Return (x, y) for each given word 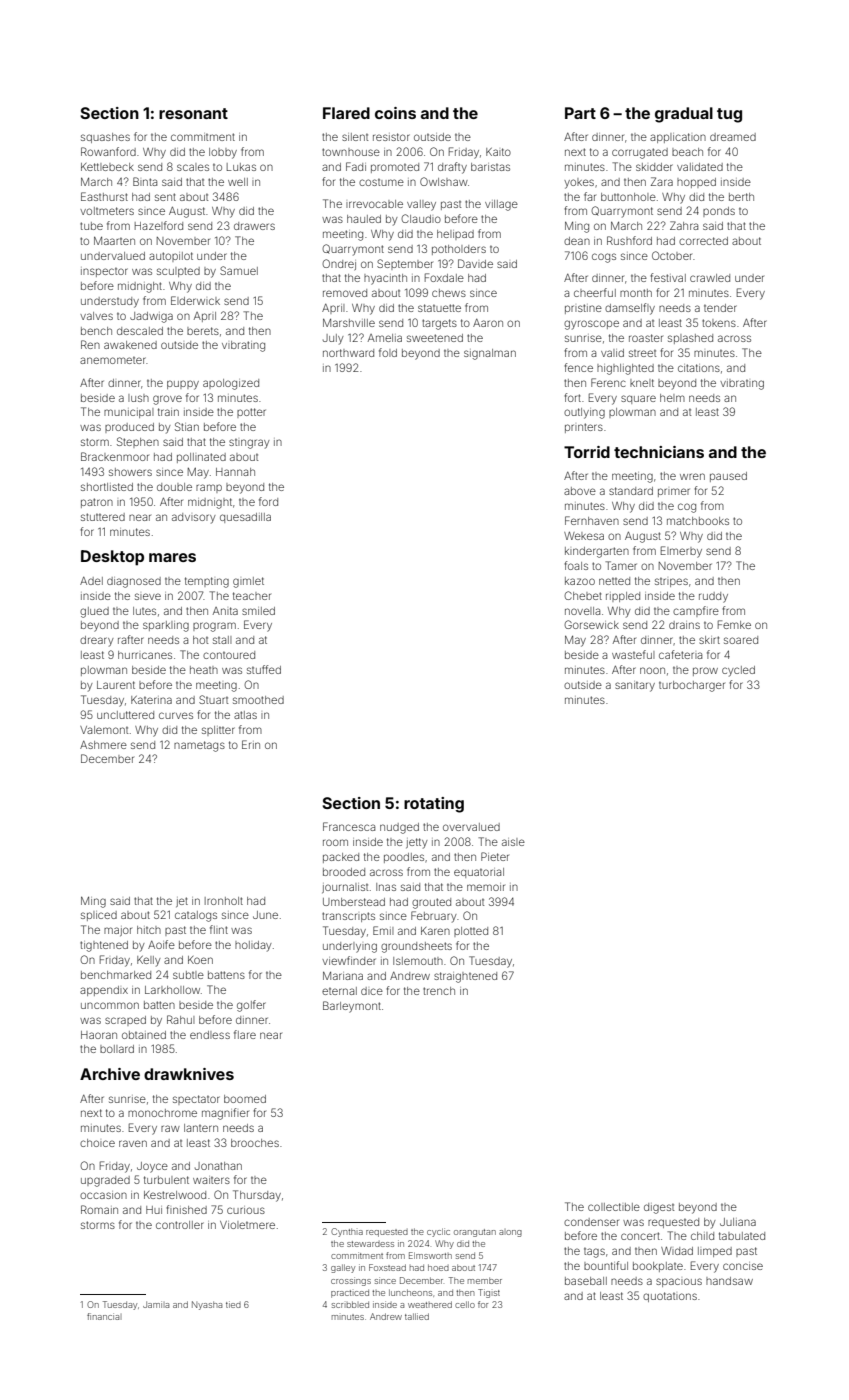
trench (439, 991)
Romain (99, 1209)
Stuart (213, 699)
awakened (130, 345)
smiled (258, 611)
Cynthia (347, 1232)
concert (640, 1236)
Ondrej (339, 264)
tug (729, 115)
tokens (719, 323)
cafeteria (680, 654)
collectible (614, 1207)
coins (395, 113)
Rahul (181, 1019)
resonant (193, 113)
